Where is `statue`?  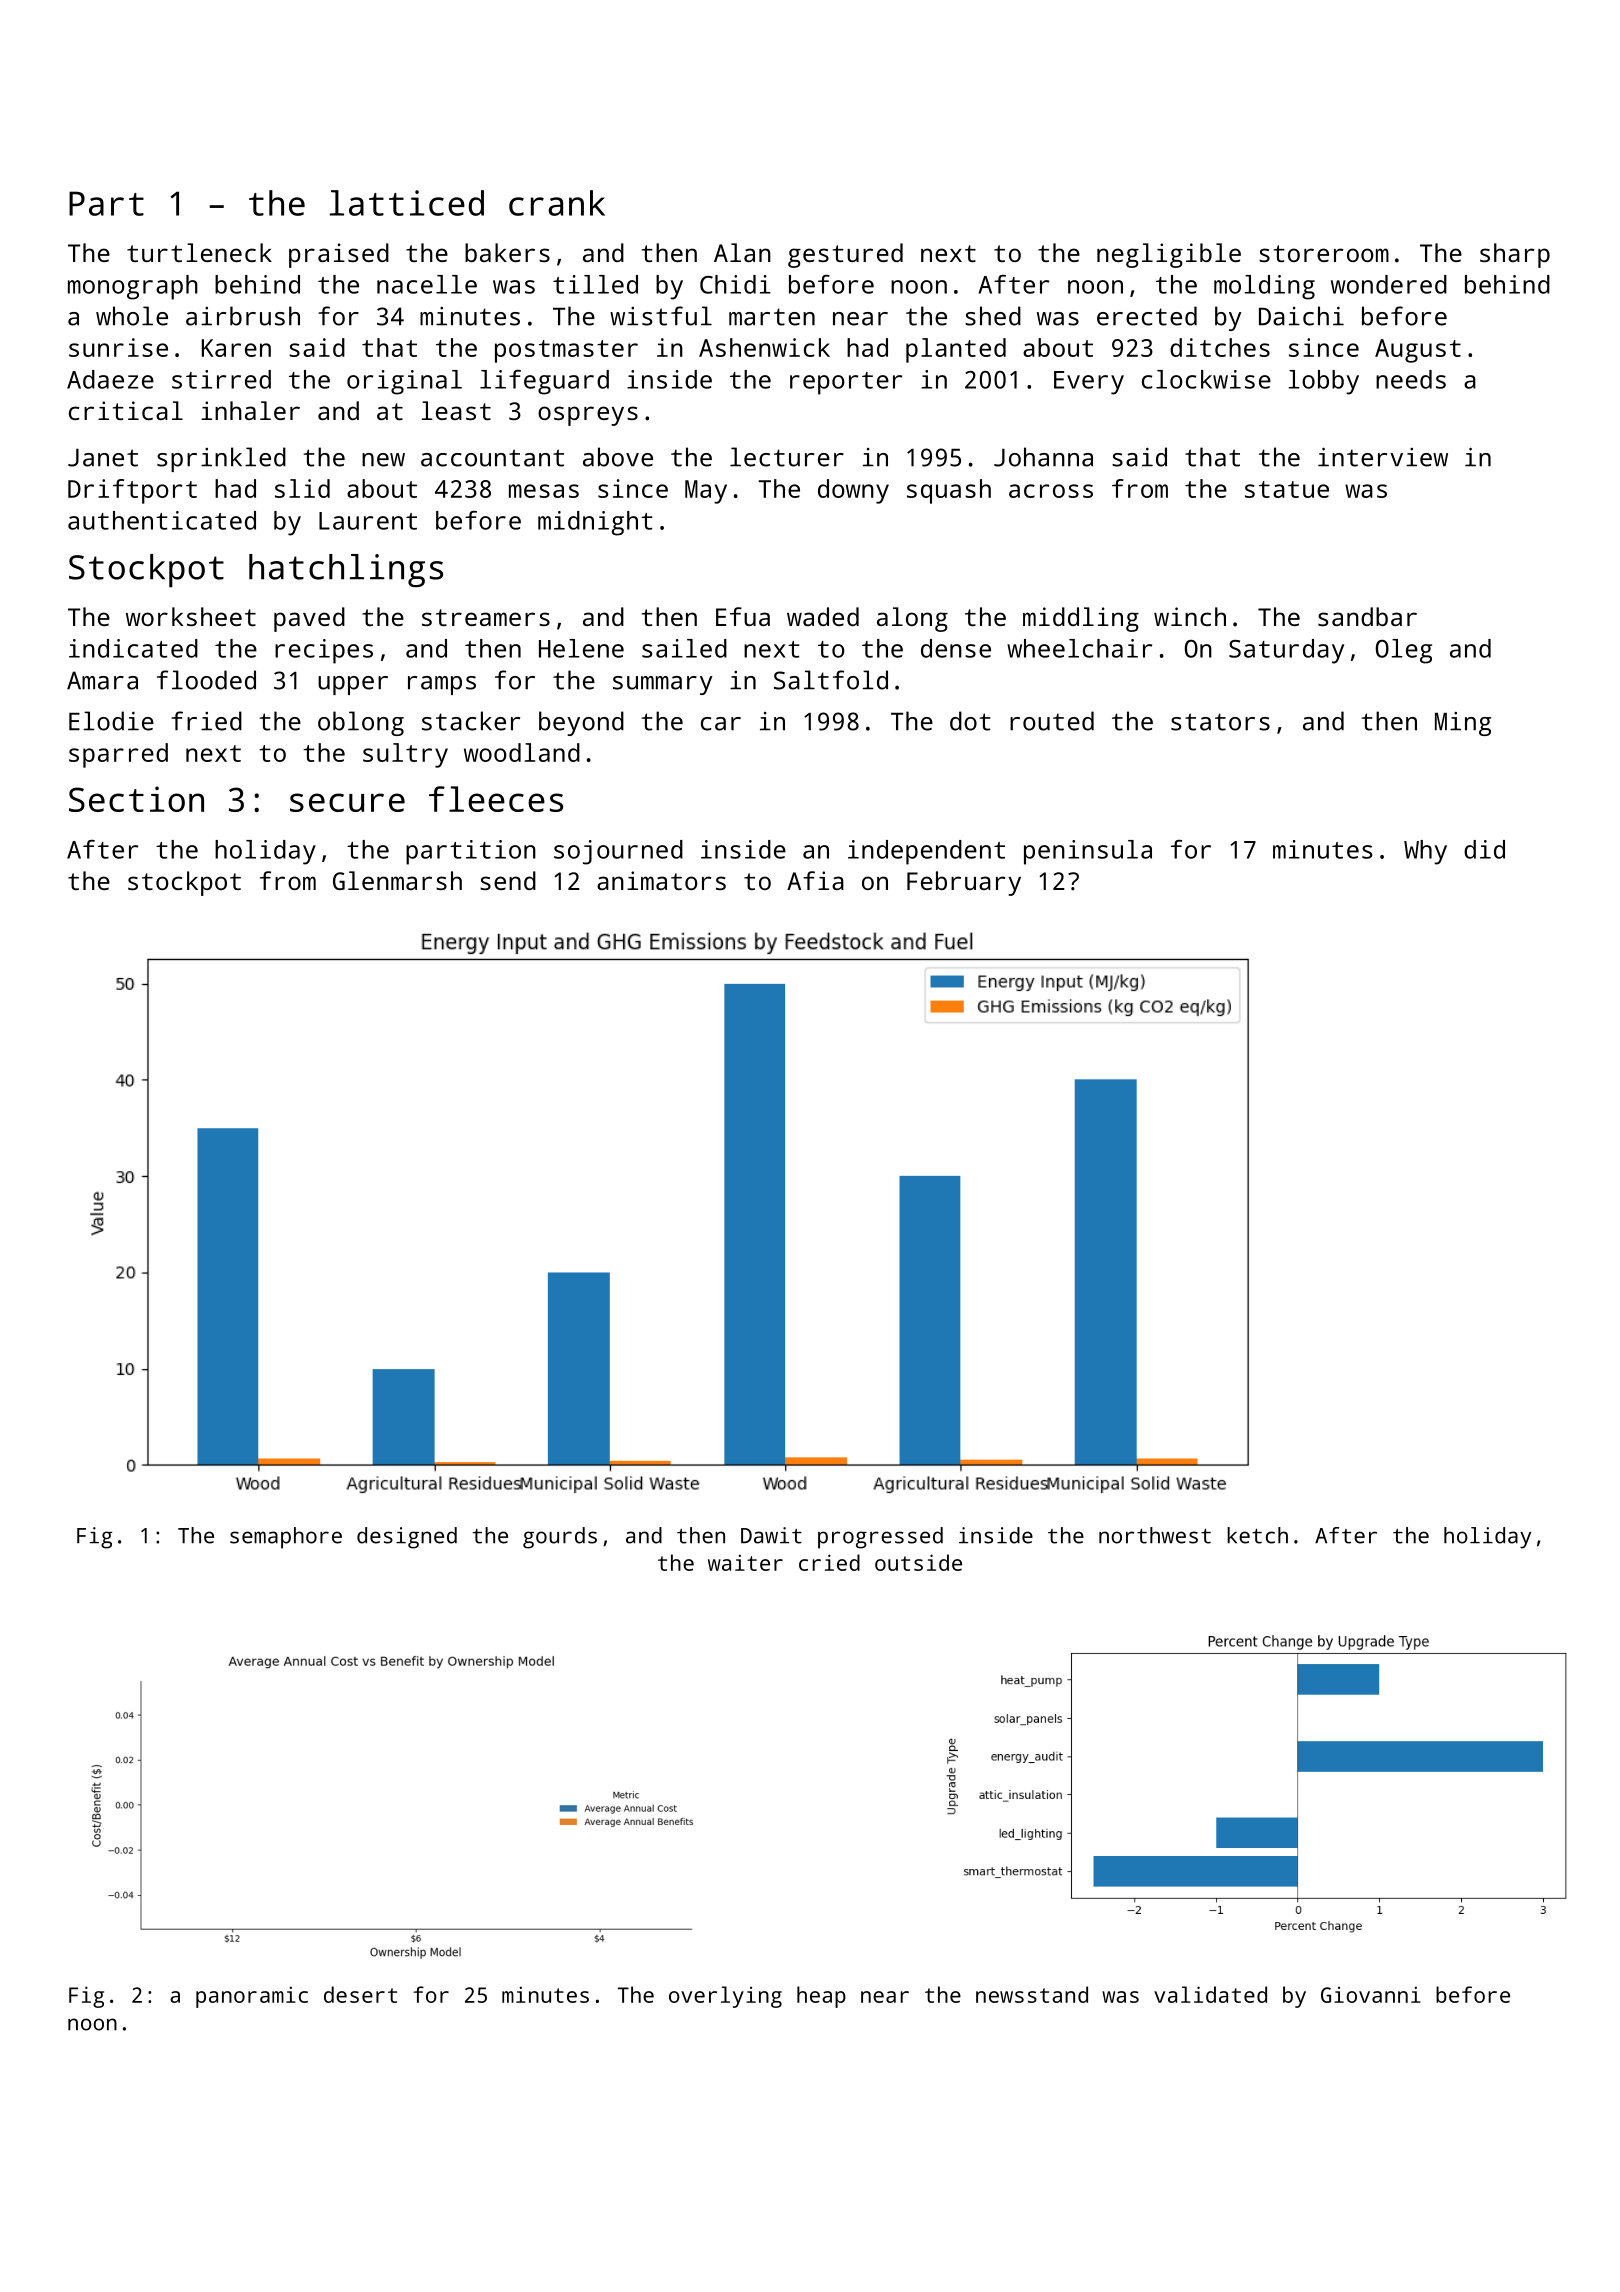 statue is located at coordinates (1287, 489).
